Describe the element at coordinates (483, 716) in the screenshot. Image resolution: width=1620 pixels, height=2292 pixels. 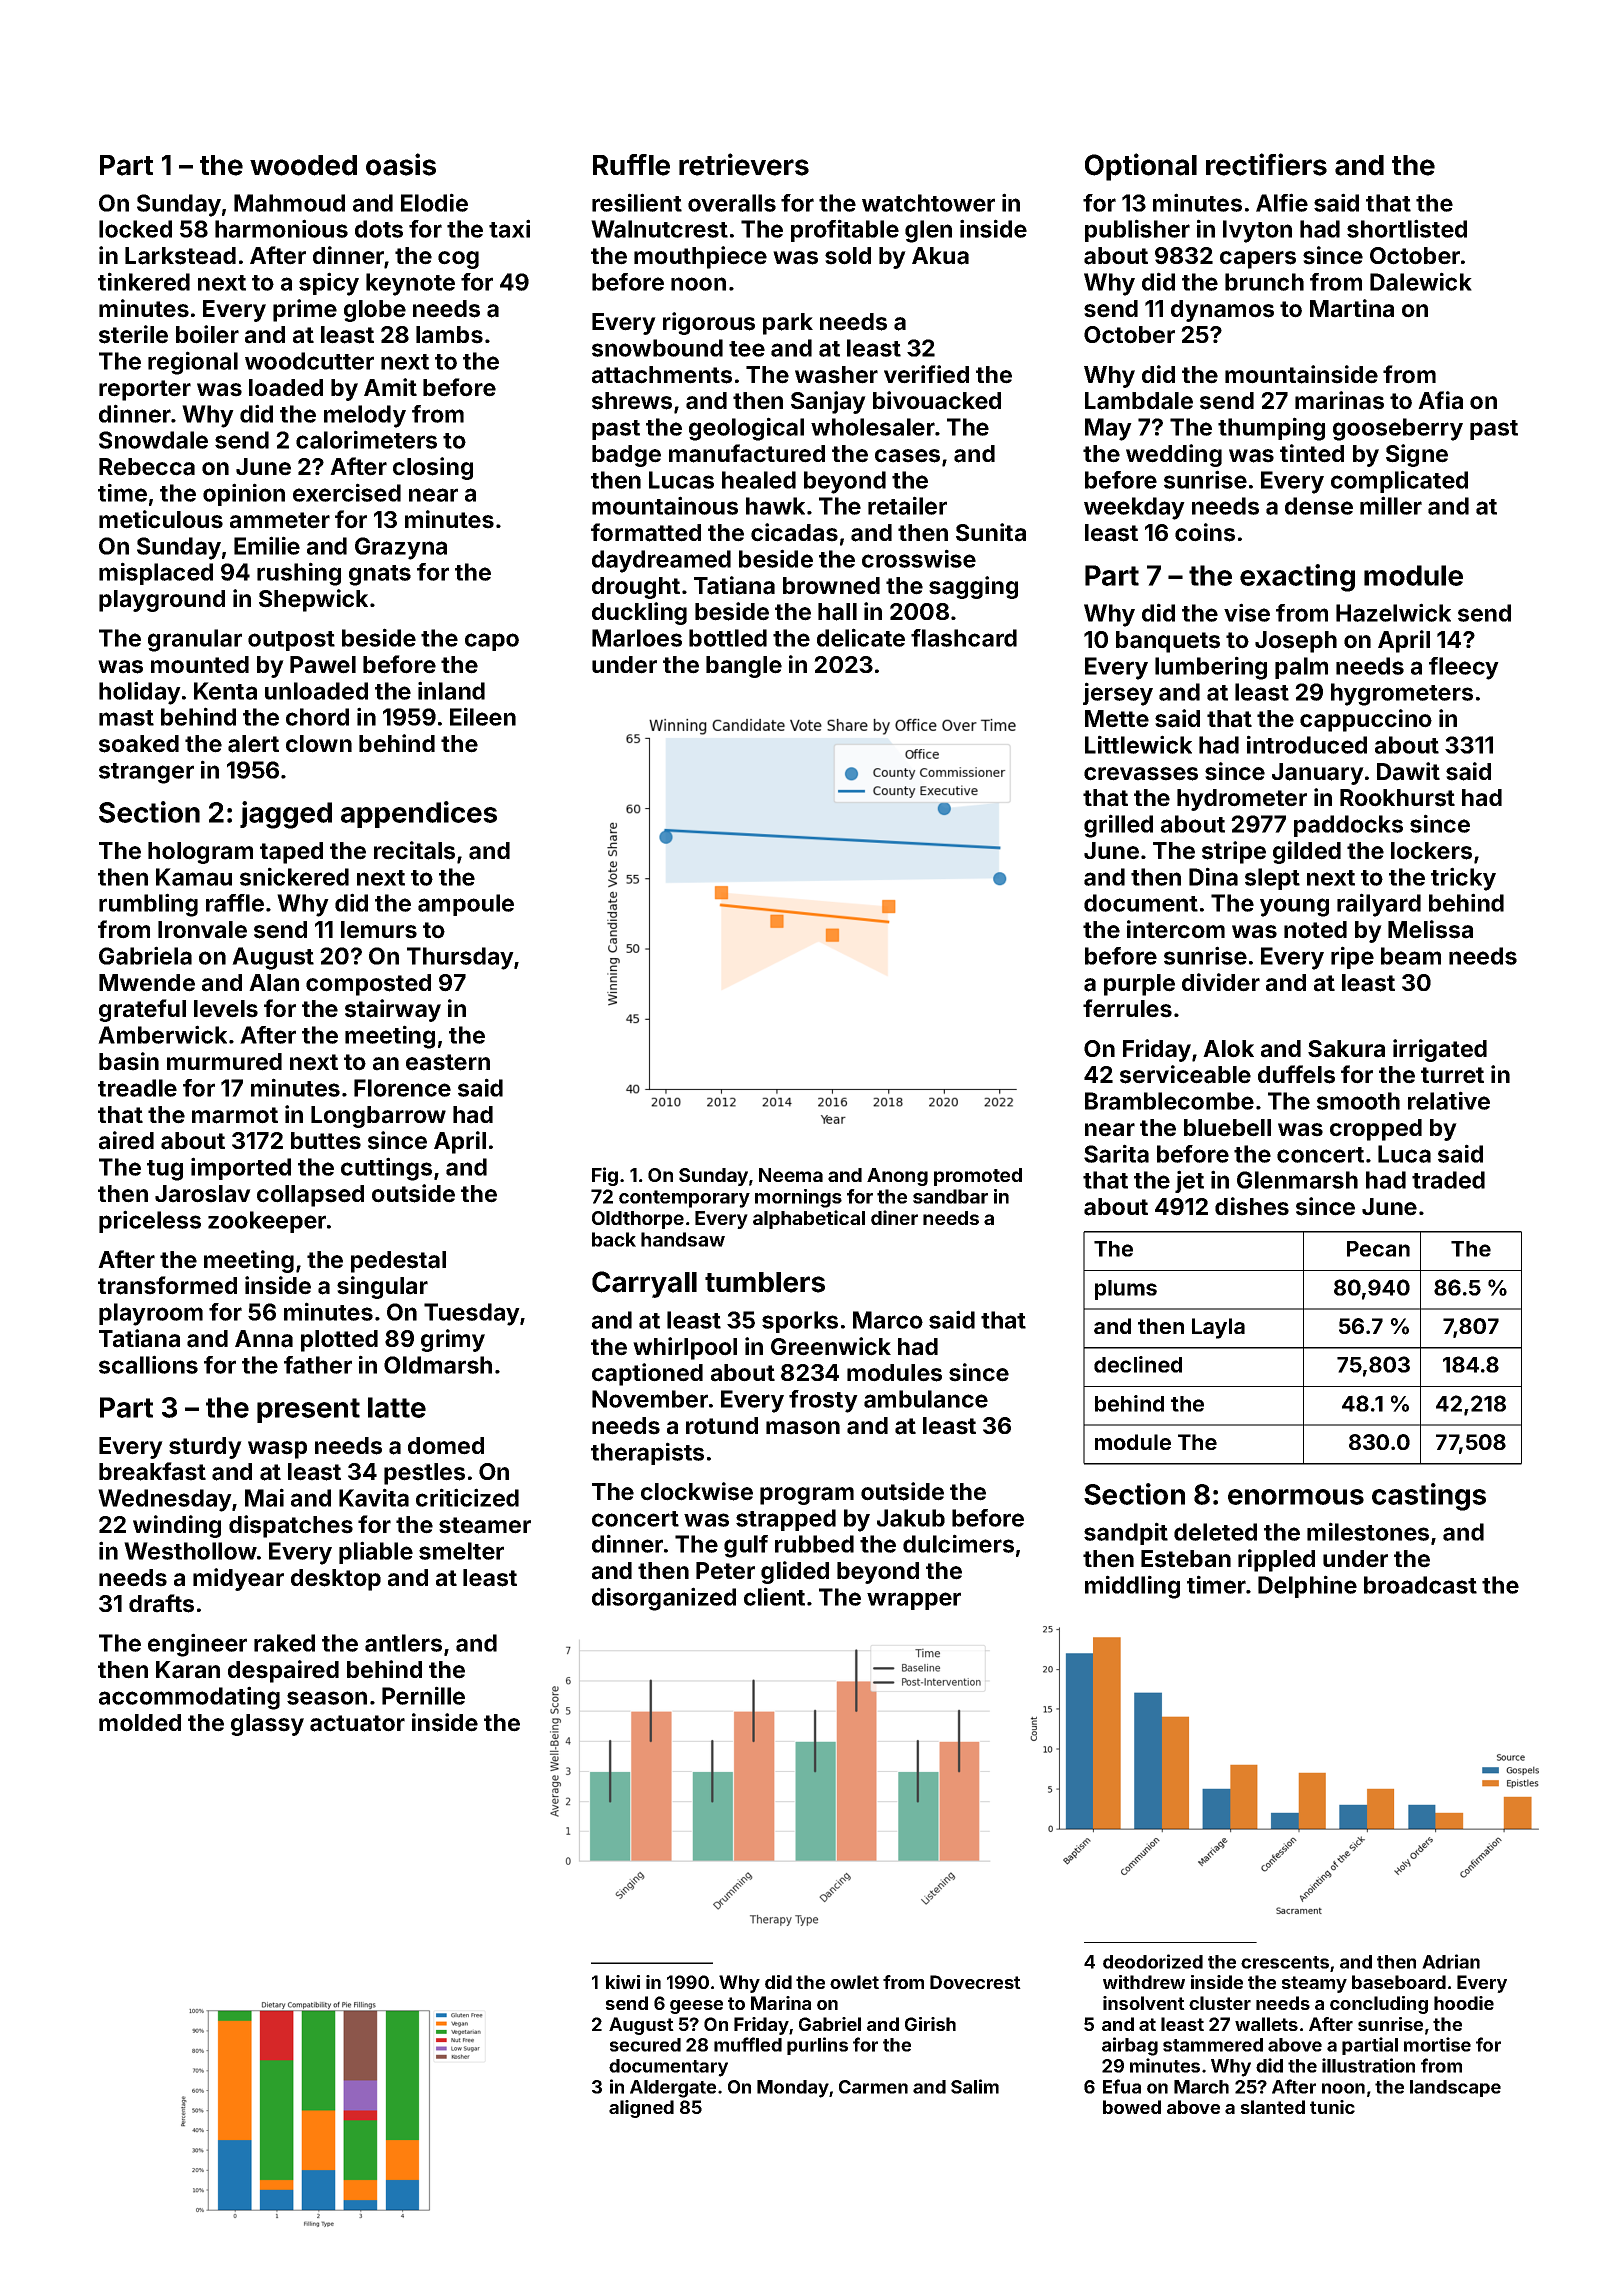
I see `Eileen` at that location.
